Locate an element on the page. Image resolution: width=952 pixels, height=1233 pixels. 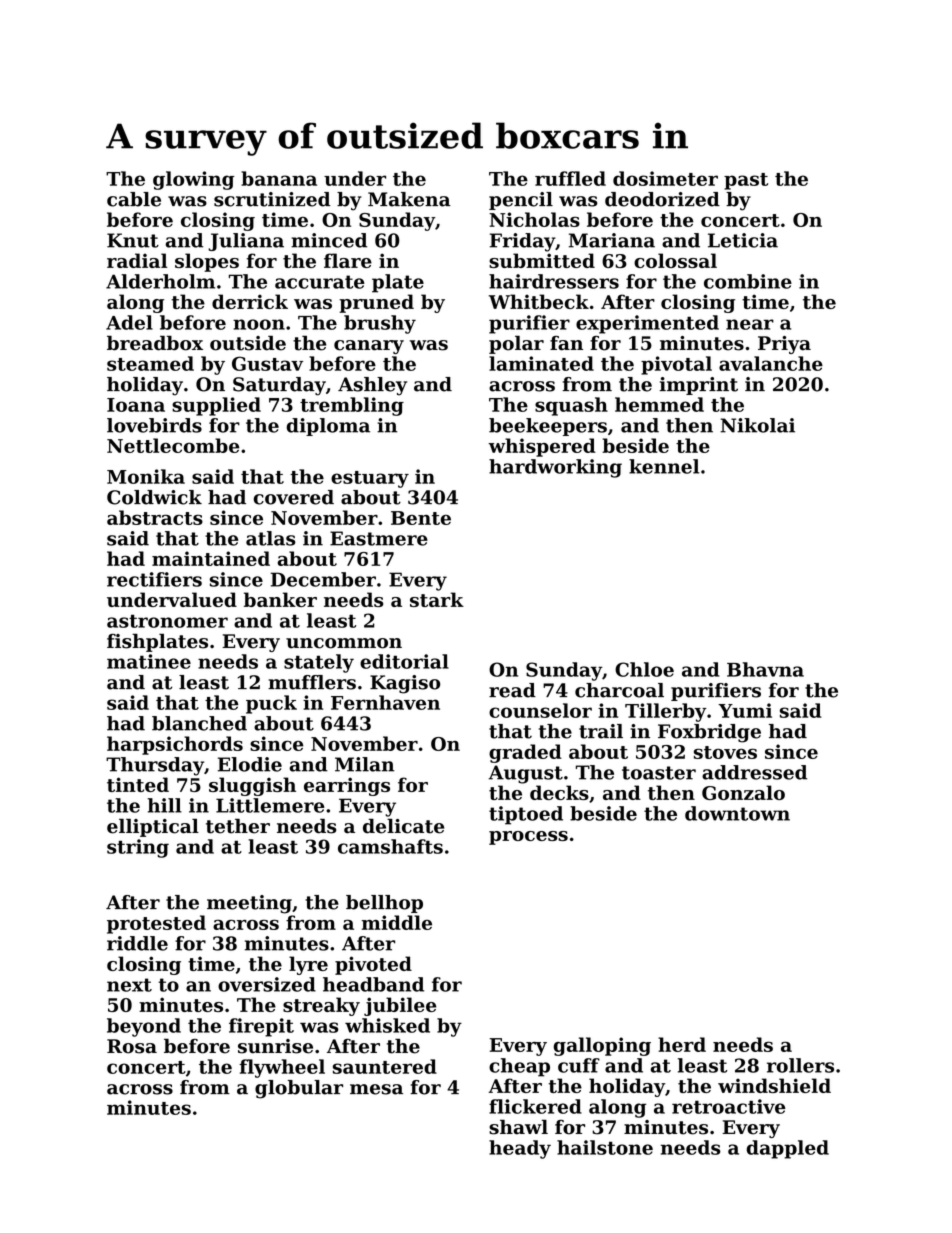
abstracts is located at coordinates (155, 517).
